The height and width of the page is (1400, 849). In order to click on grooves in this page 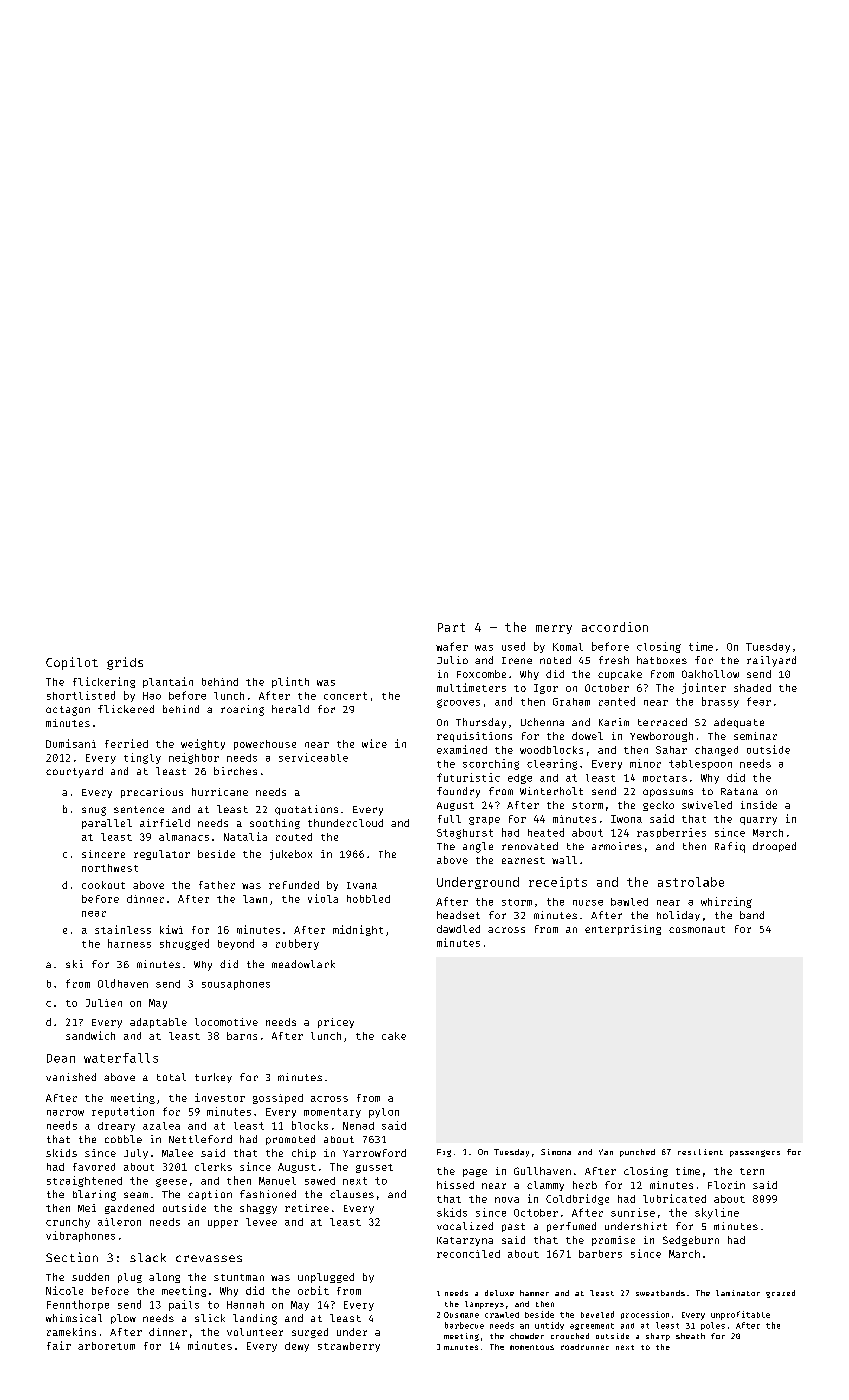, I will do `click(458, 703)`.
